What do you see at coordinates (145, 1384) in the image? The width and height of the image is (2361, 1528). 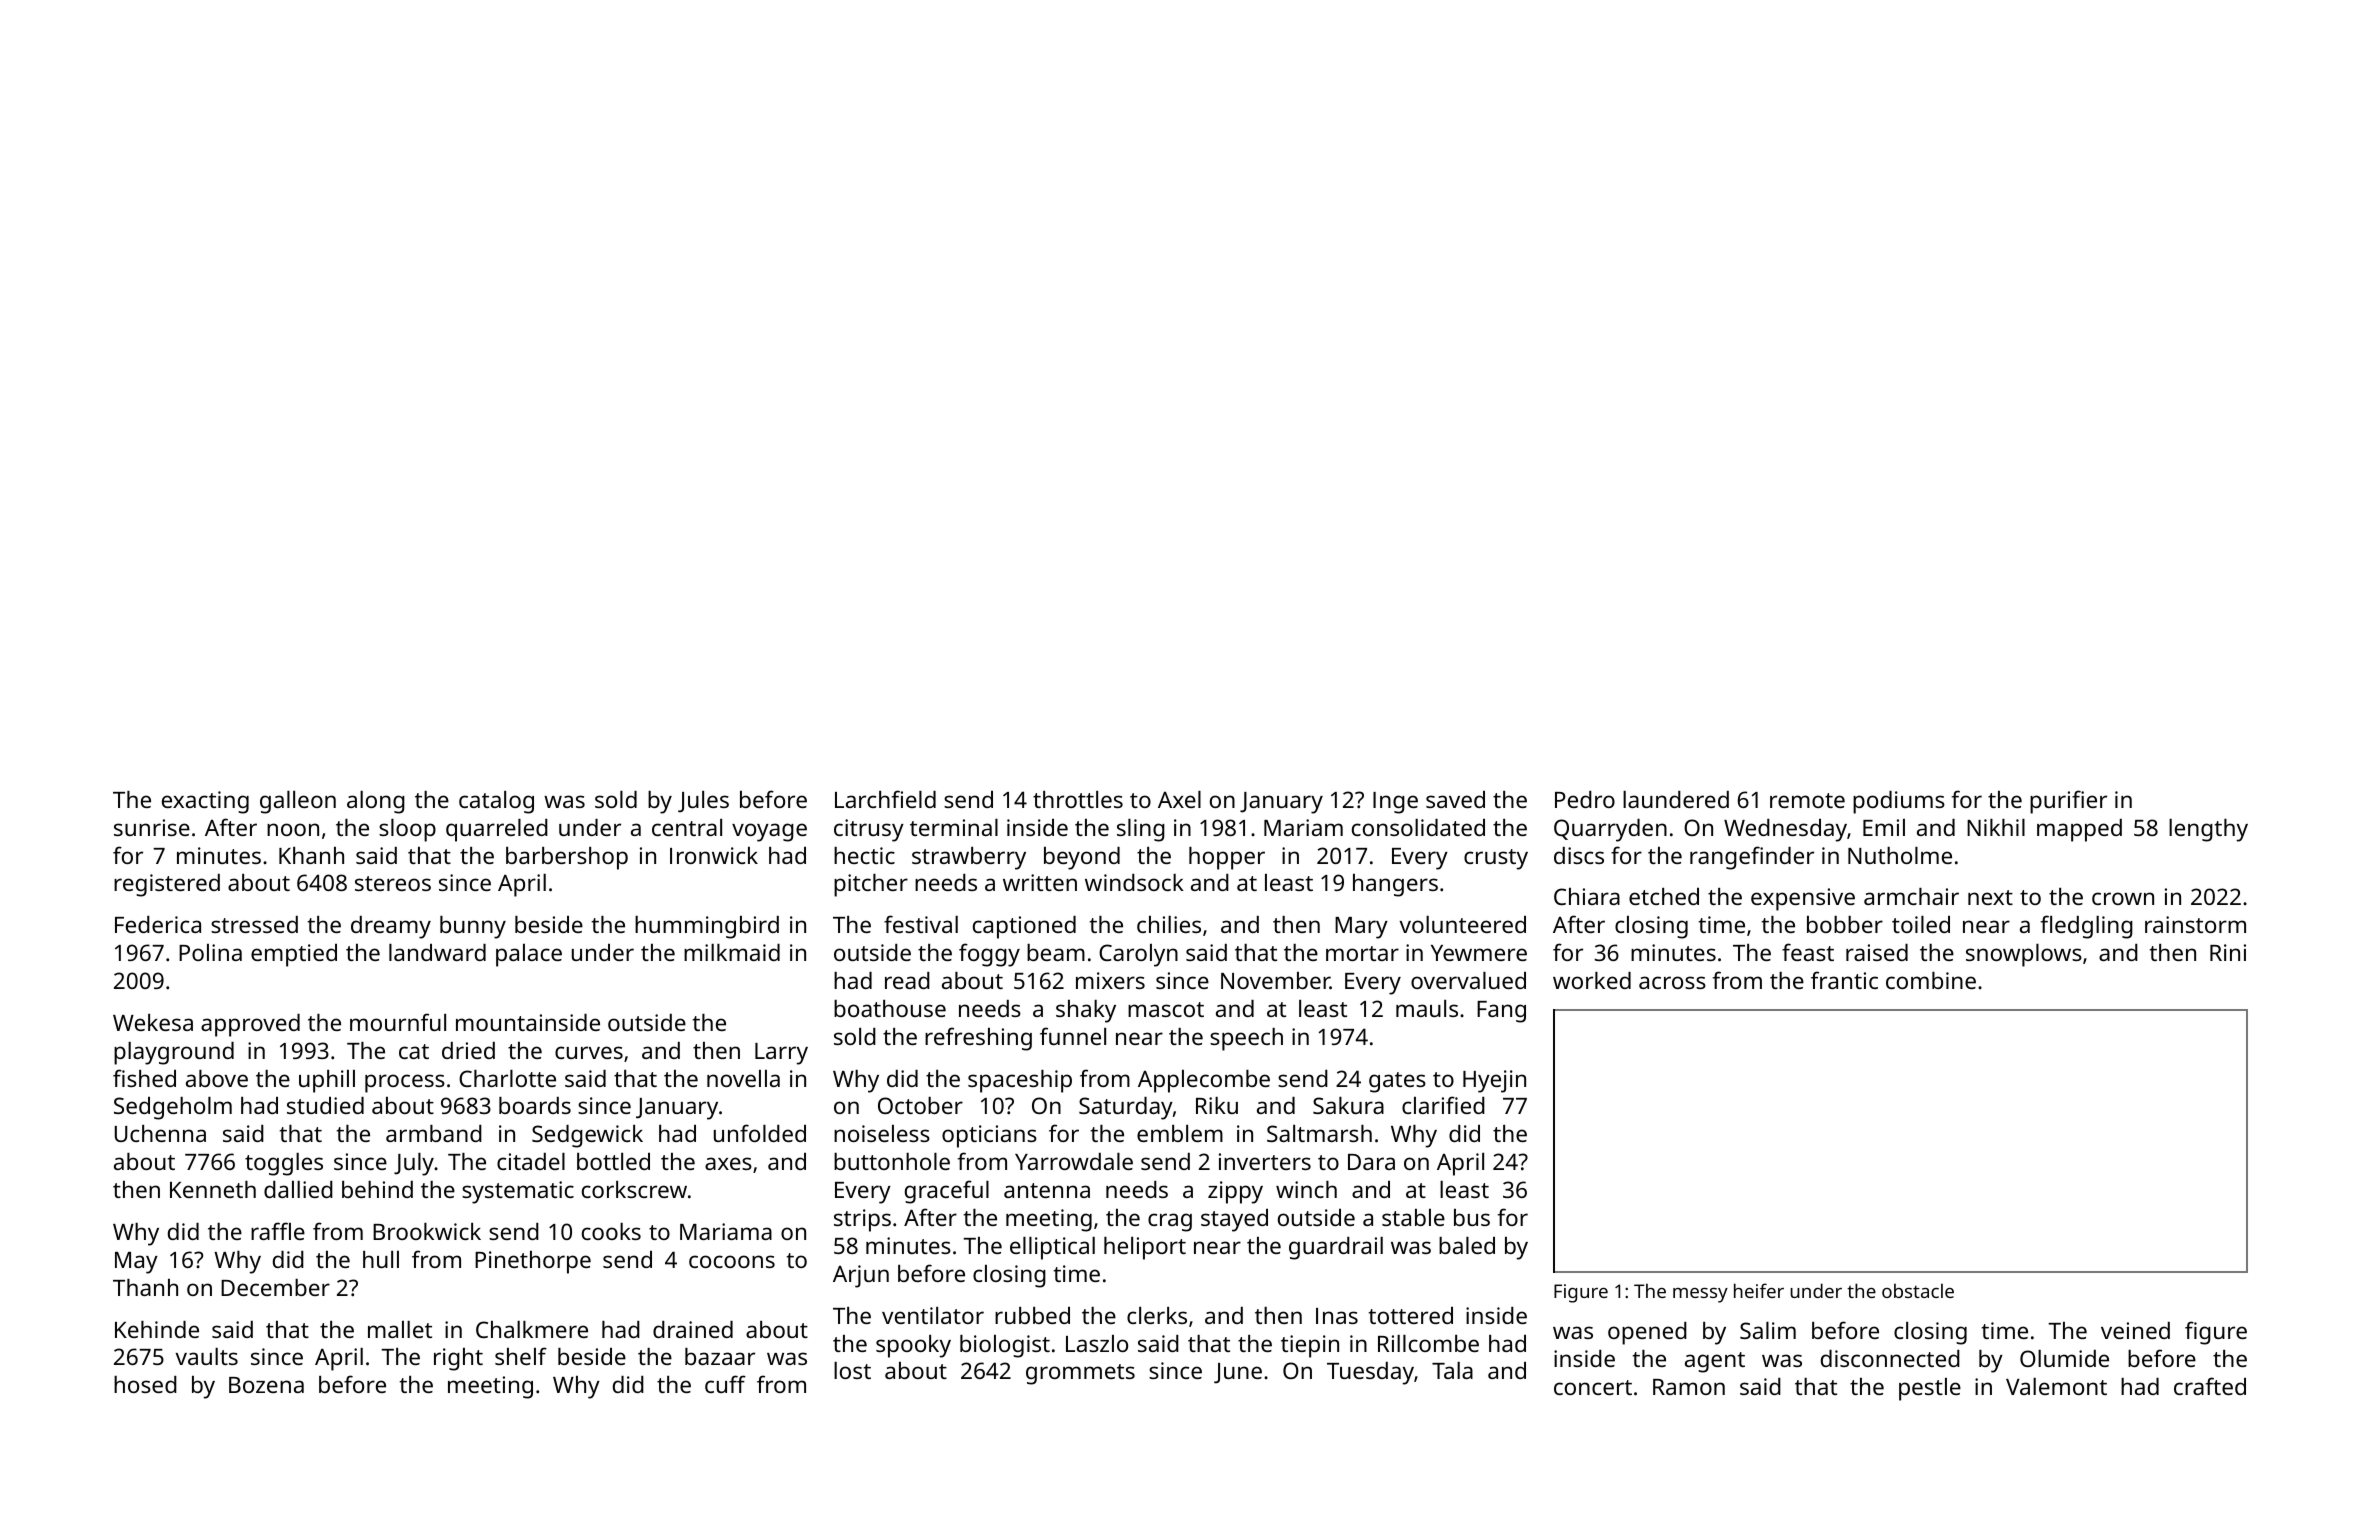 I see `hosed` at bounding box center [145, 1384].
